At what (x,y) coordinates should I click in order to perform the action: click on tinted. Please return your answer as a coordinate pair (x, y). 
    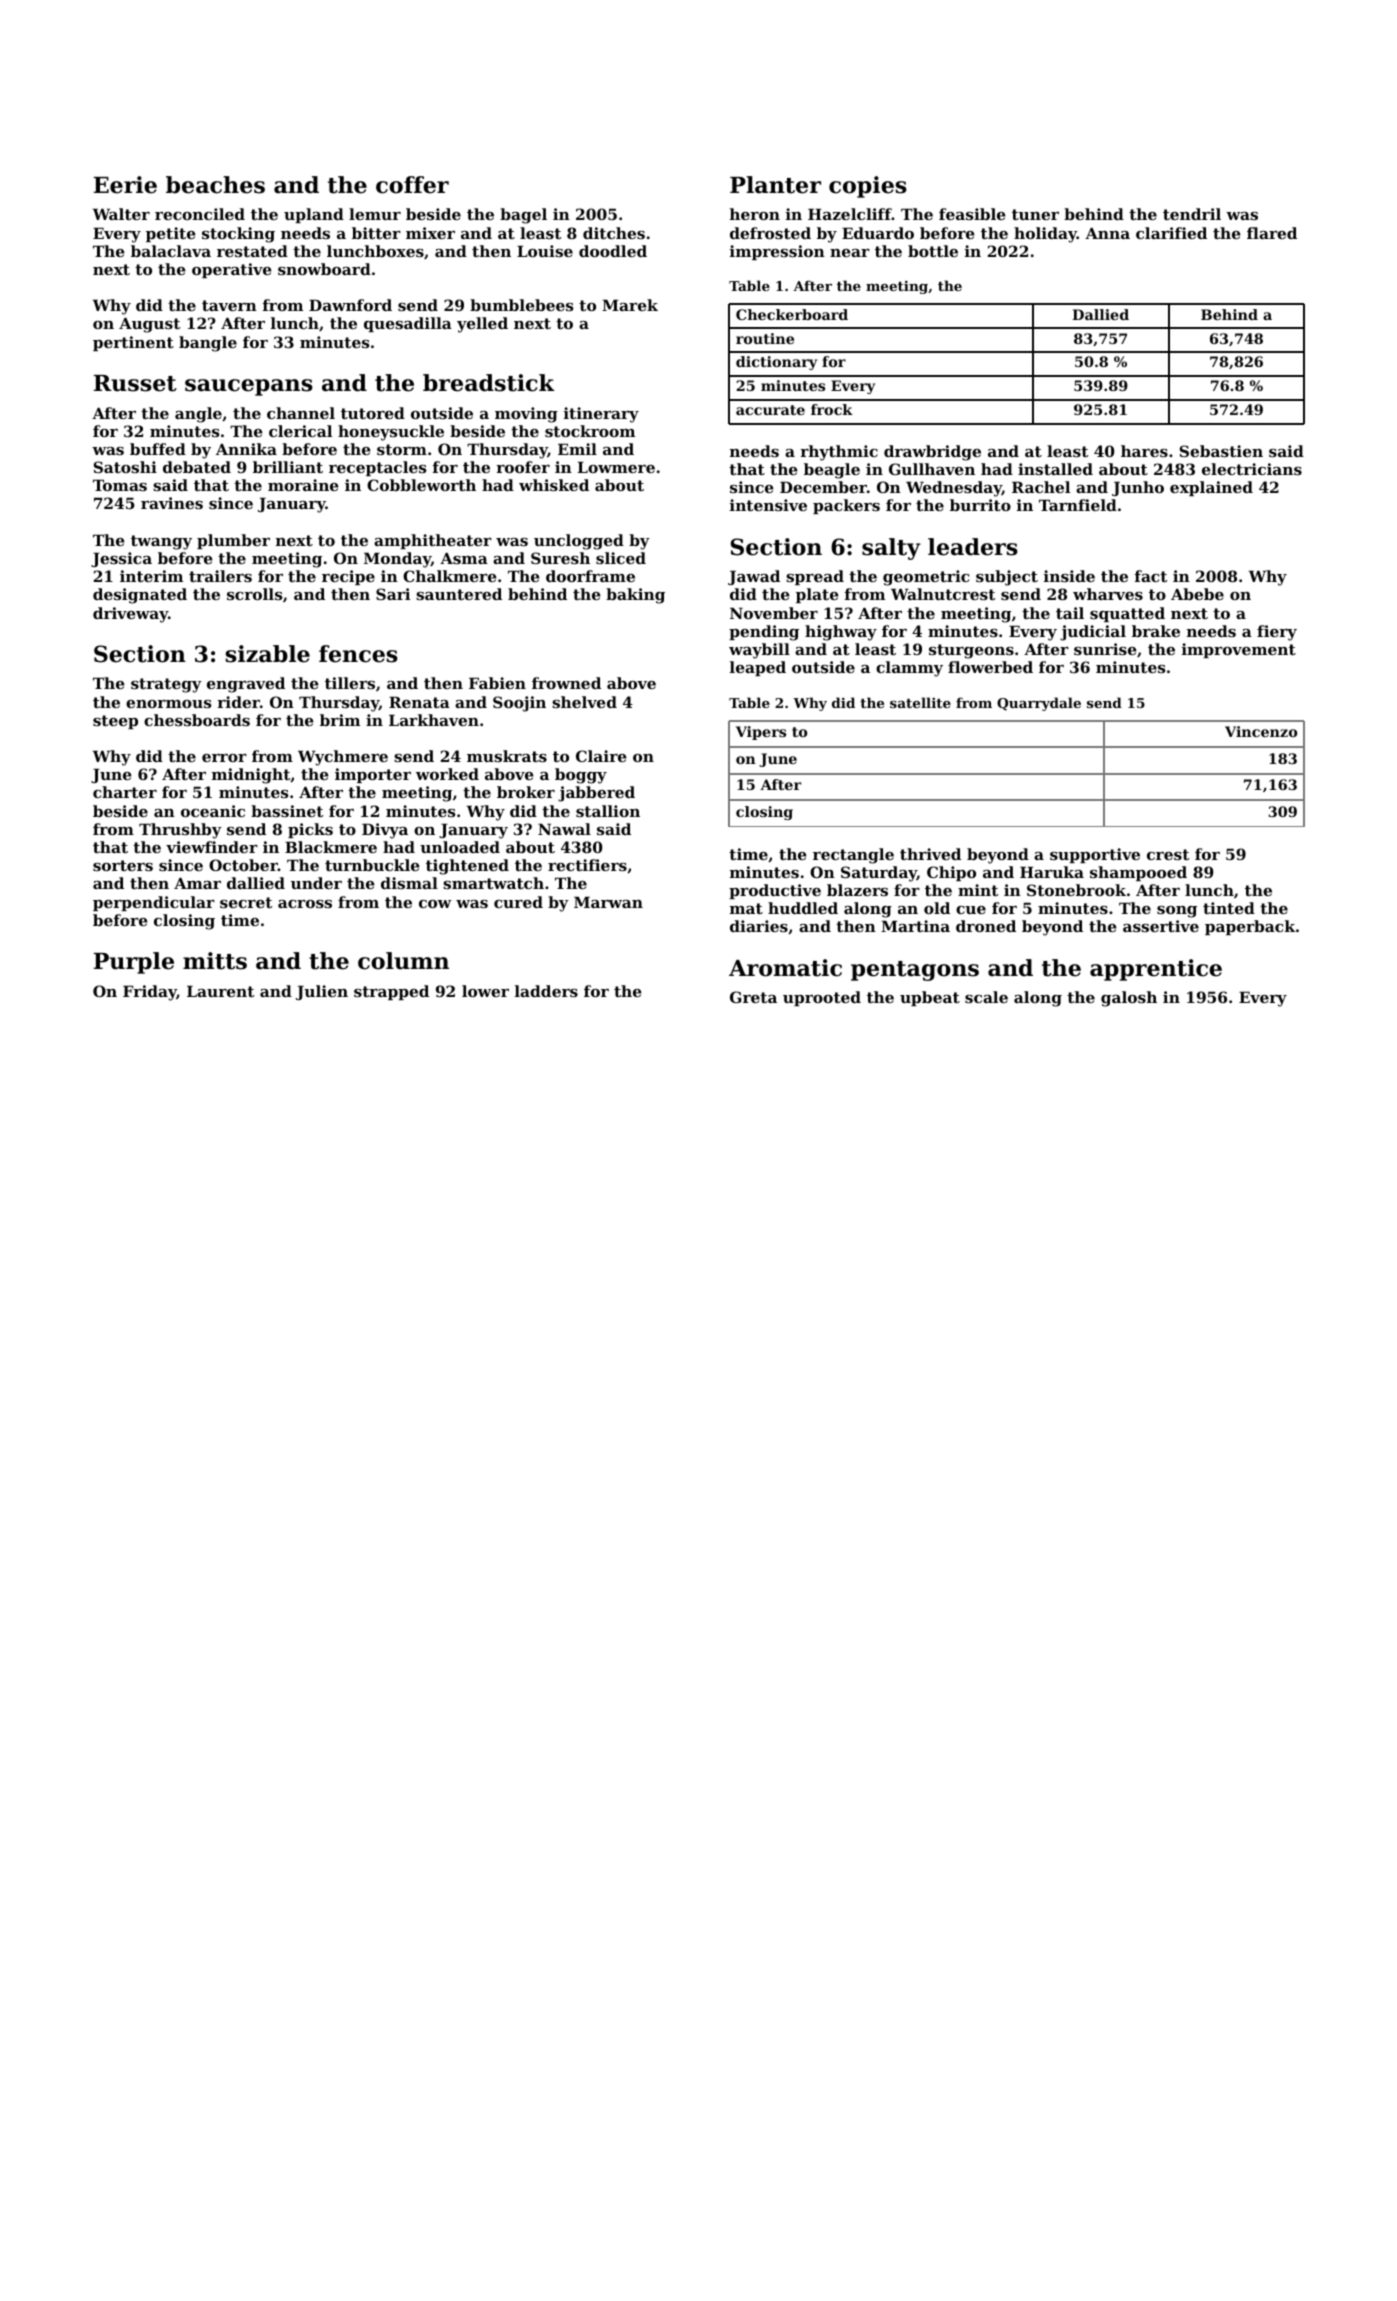
    Looking at the image, I should click on (1229, 908).
